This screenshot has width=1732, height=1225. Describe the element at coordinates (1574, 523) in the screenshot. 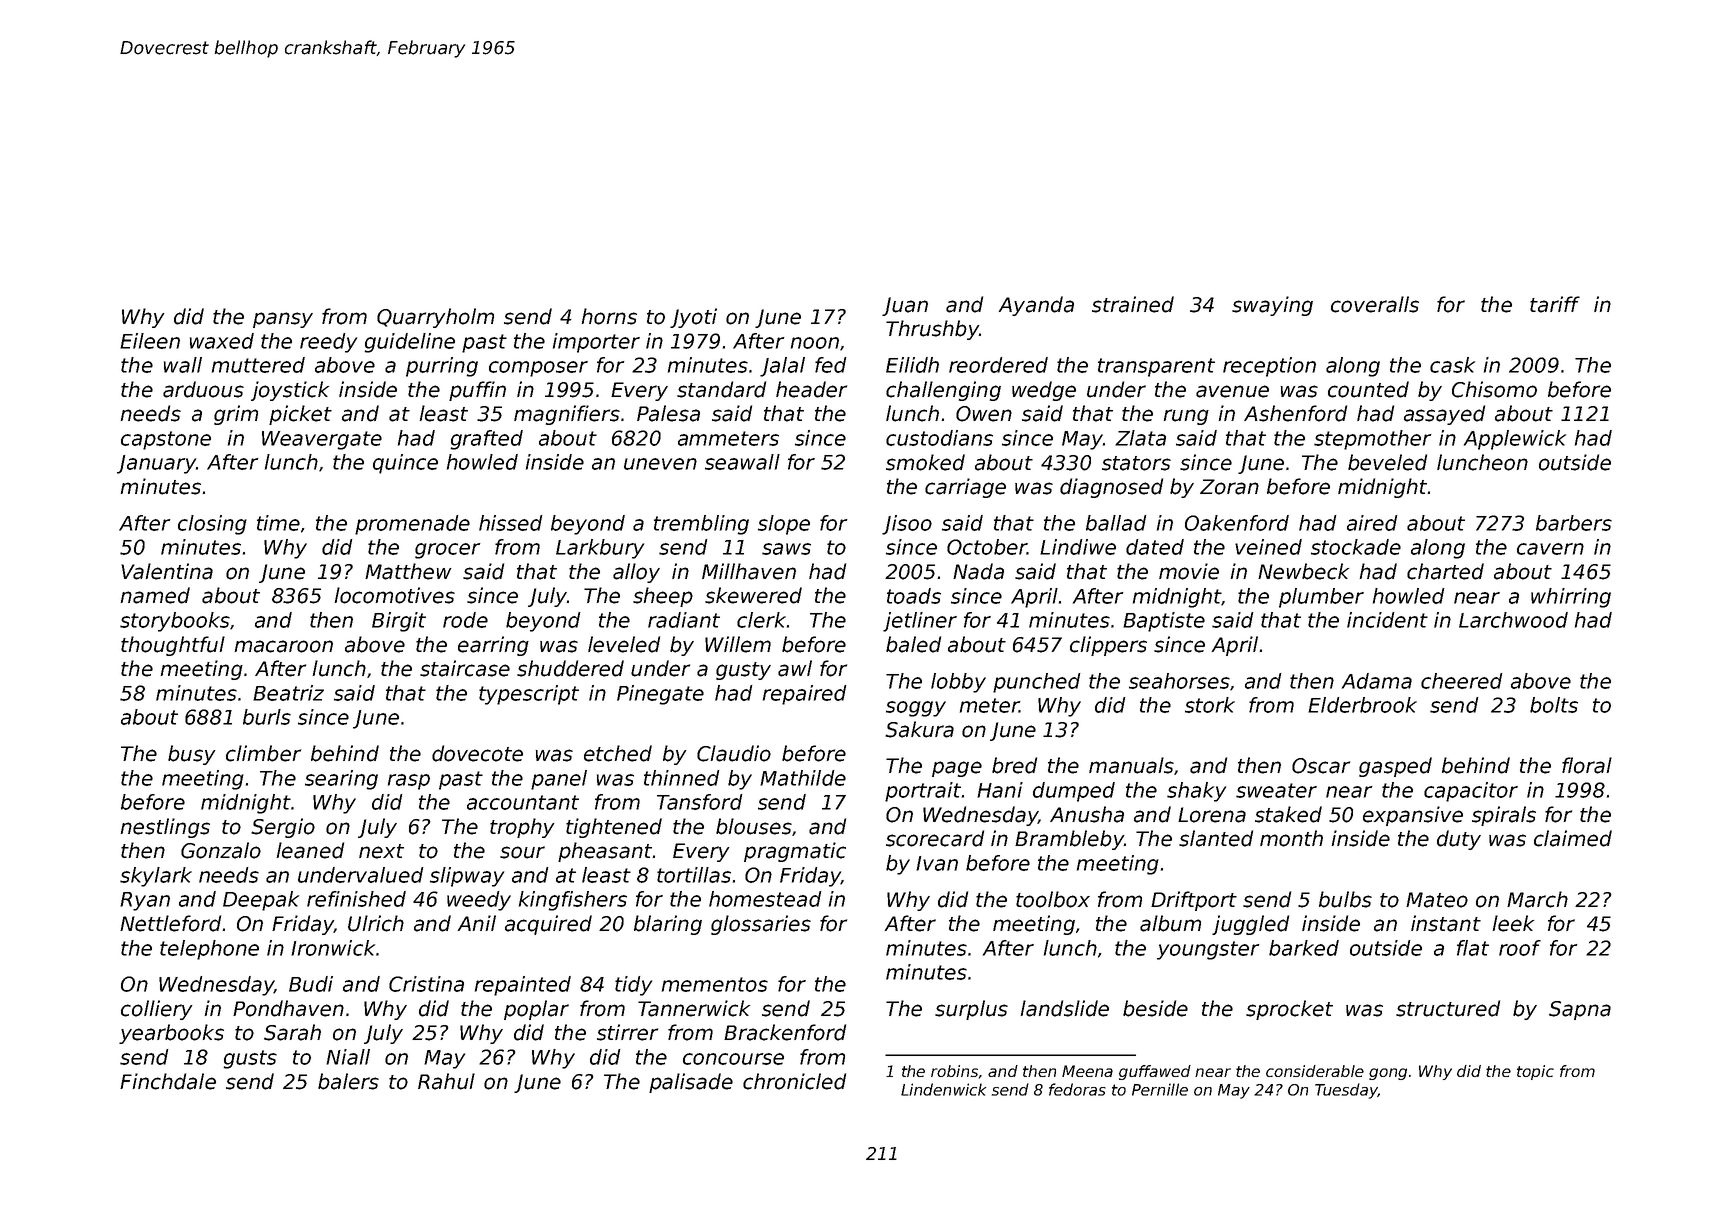

I see `barbers` at that location.
